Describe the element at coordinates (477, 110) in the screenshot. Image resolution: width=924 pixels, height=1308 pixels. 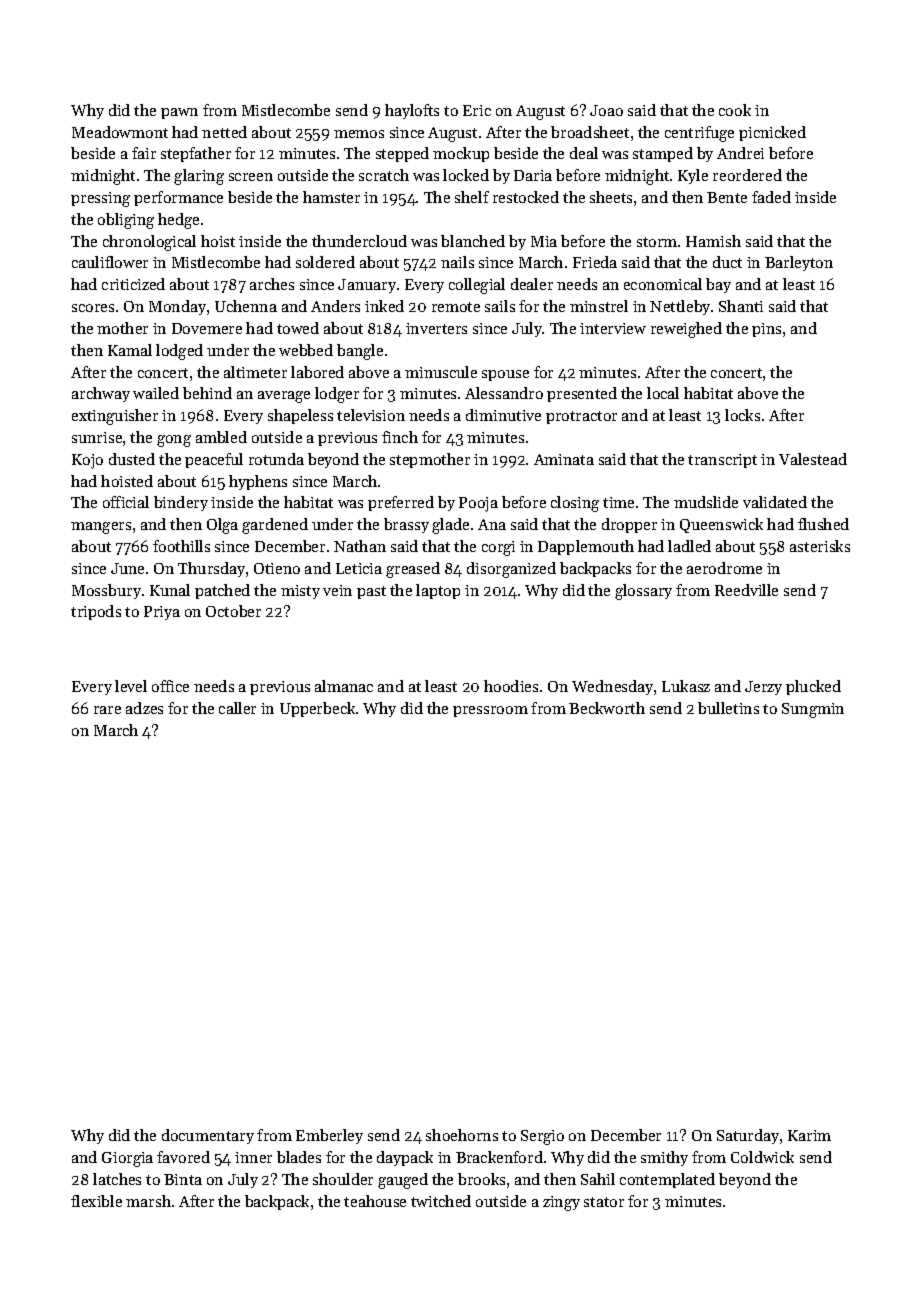
I see `Eric` at that location.
